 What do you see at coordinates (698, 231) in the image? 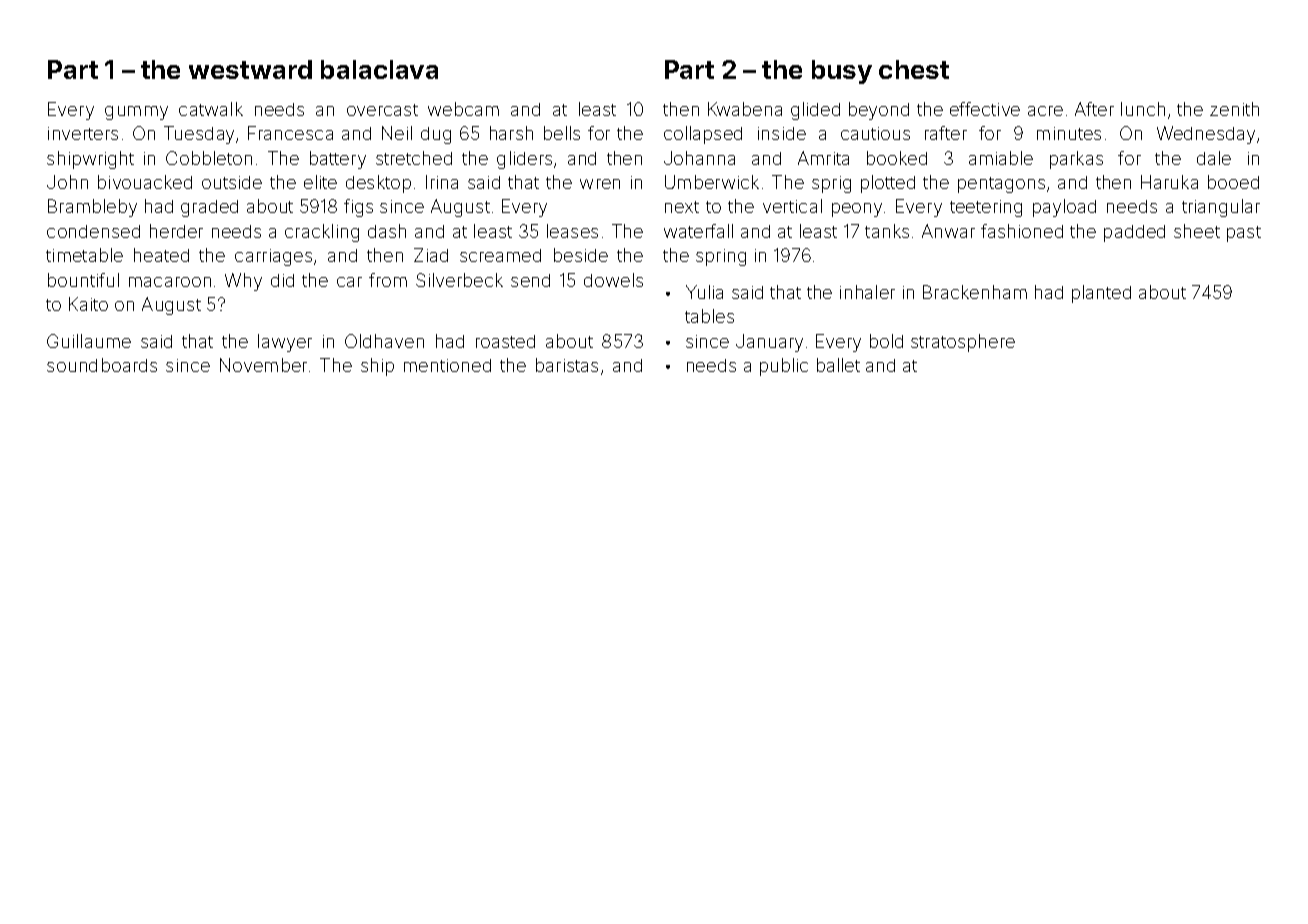
I see `waterfall` at bounding box center [698, 231].
